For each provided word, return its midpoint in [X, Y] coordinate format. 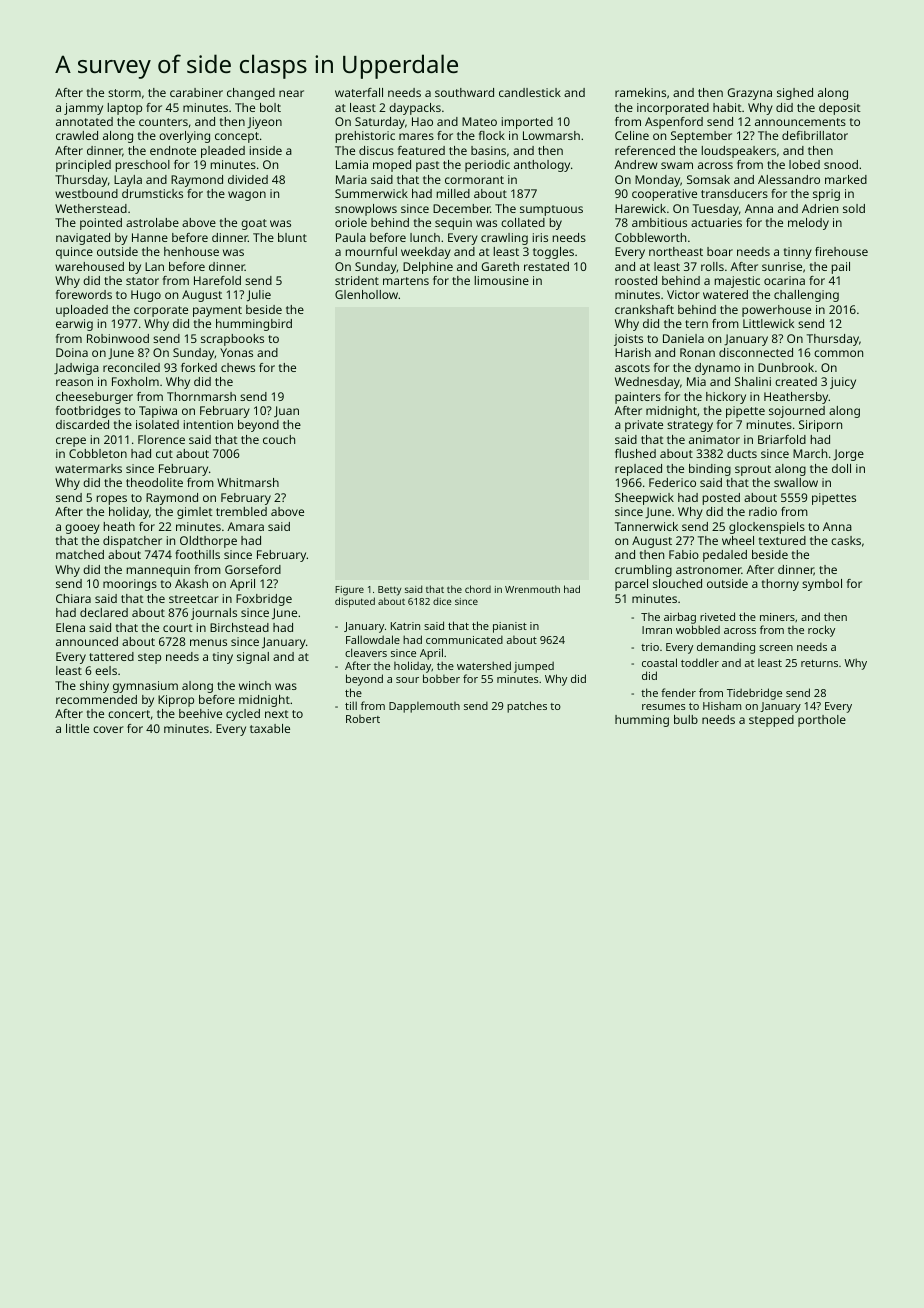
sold [854, 208]
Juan [286, 411]
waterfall [359, 92]
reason [74, 382]
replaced [638, 470]
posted [721, 499]
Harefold [217, 280]
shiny [94, 687]
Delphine [428, 268]
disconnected [756, 352]
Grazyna [750, 94]
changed [251, 94]
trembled [241, 511]
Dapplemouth [424, 707]
